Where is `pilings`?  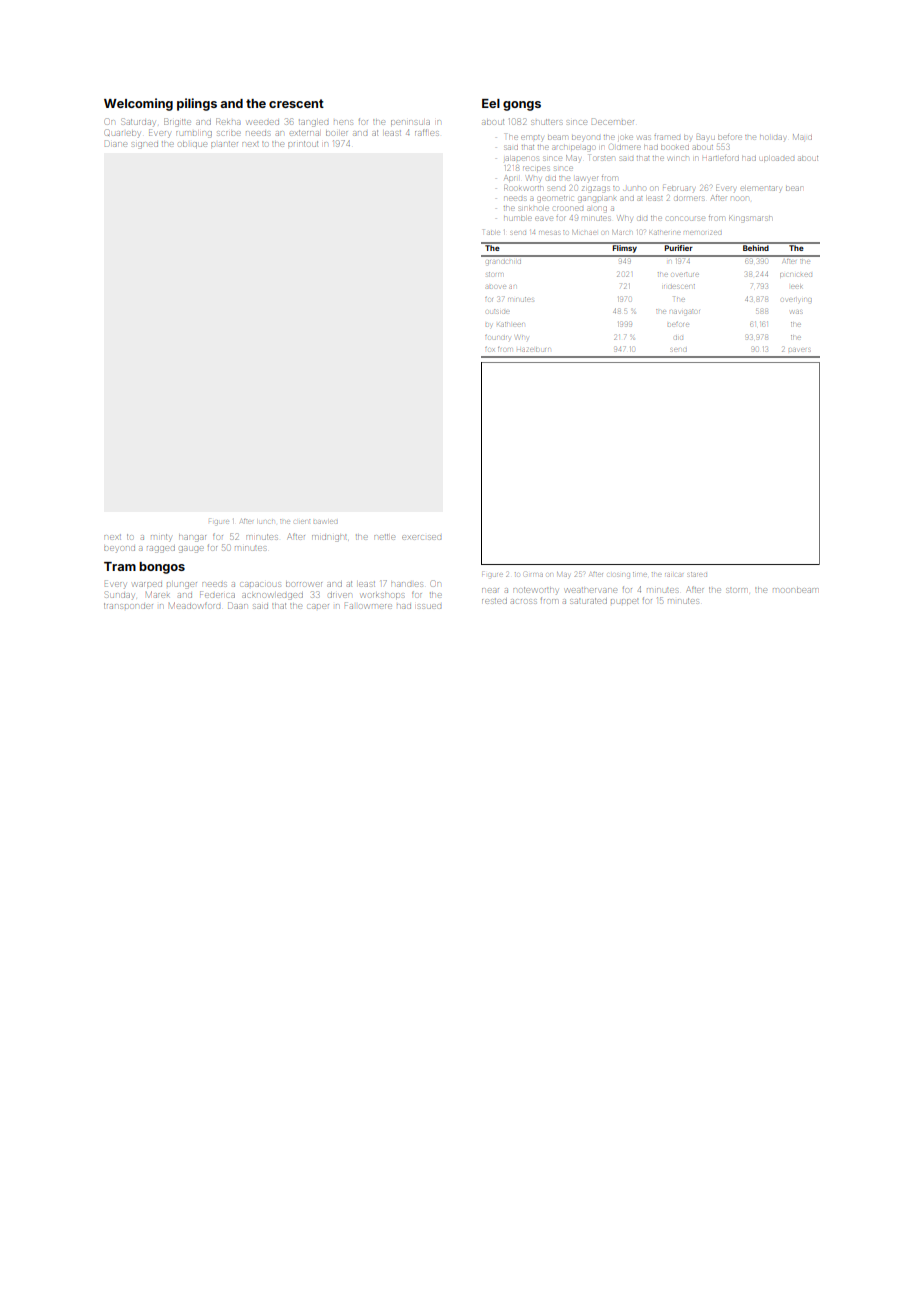
pilings is located at coordinates (197, 104).
